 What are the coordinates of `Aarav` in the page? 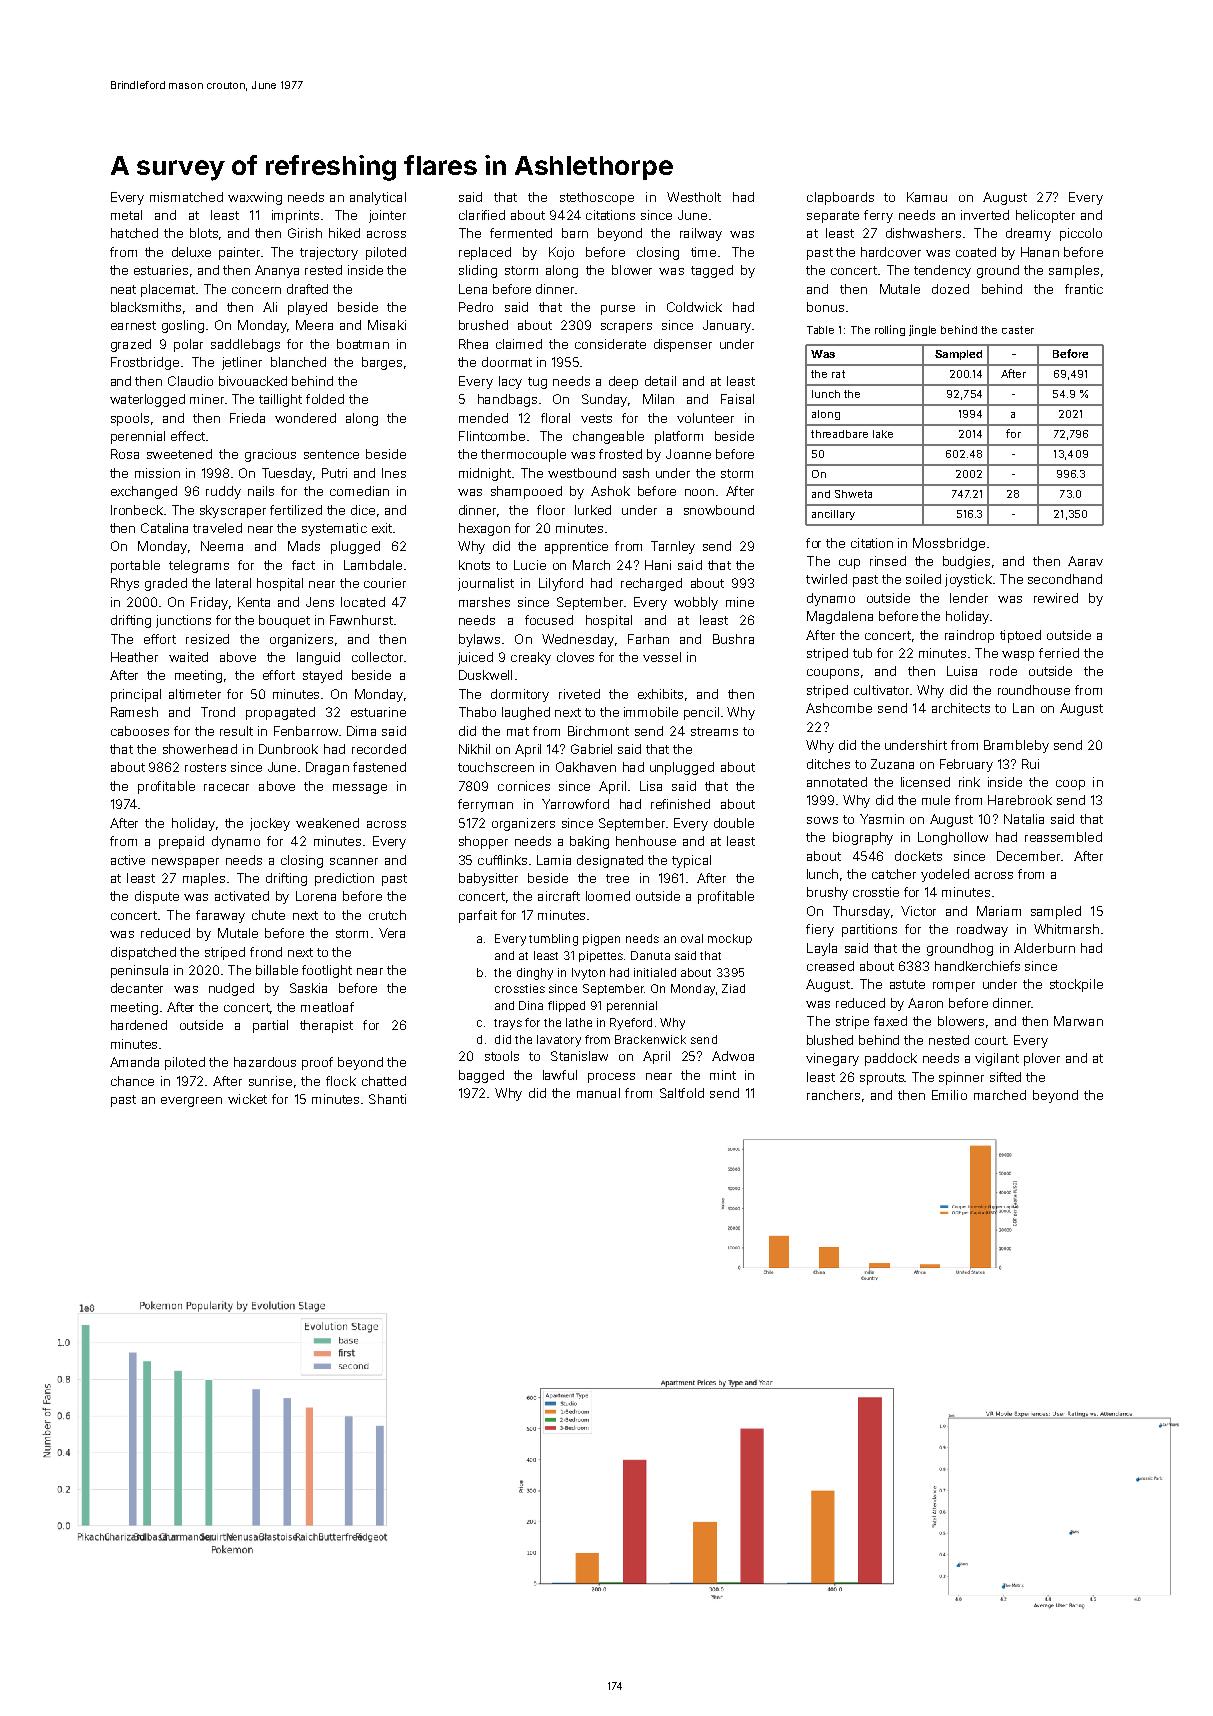 It's located at (1085, 561).
